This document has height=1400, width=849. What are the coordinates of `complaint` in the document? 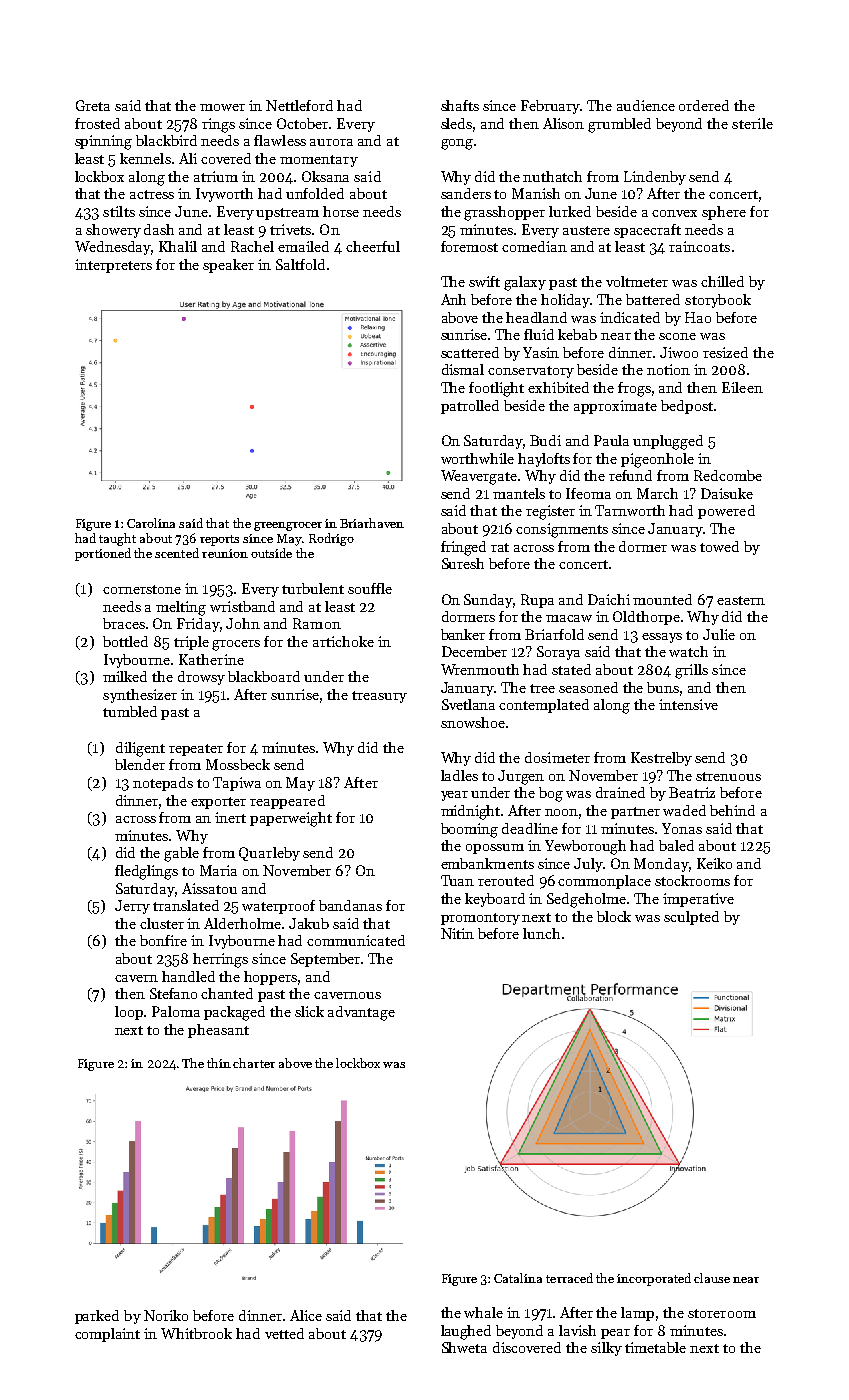 It's located at (107, 1335).
